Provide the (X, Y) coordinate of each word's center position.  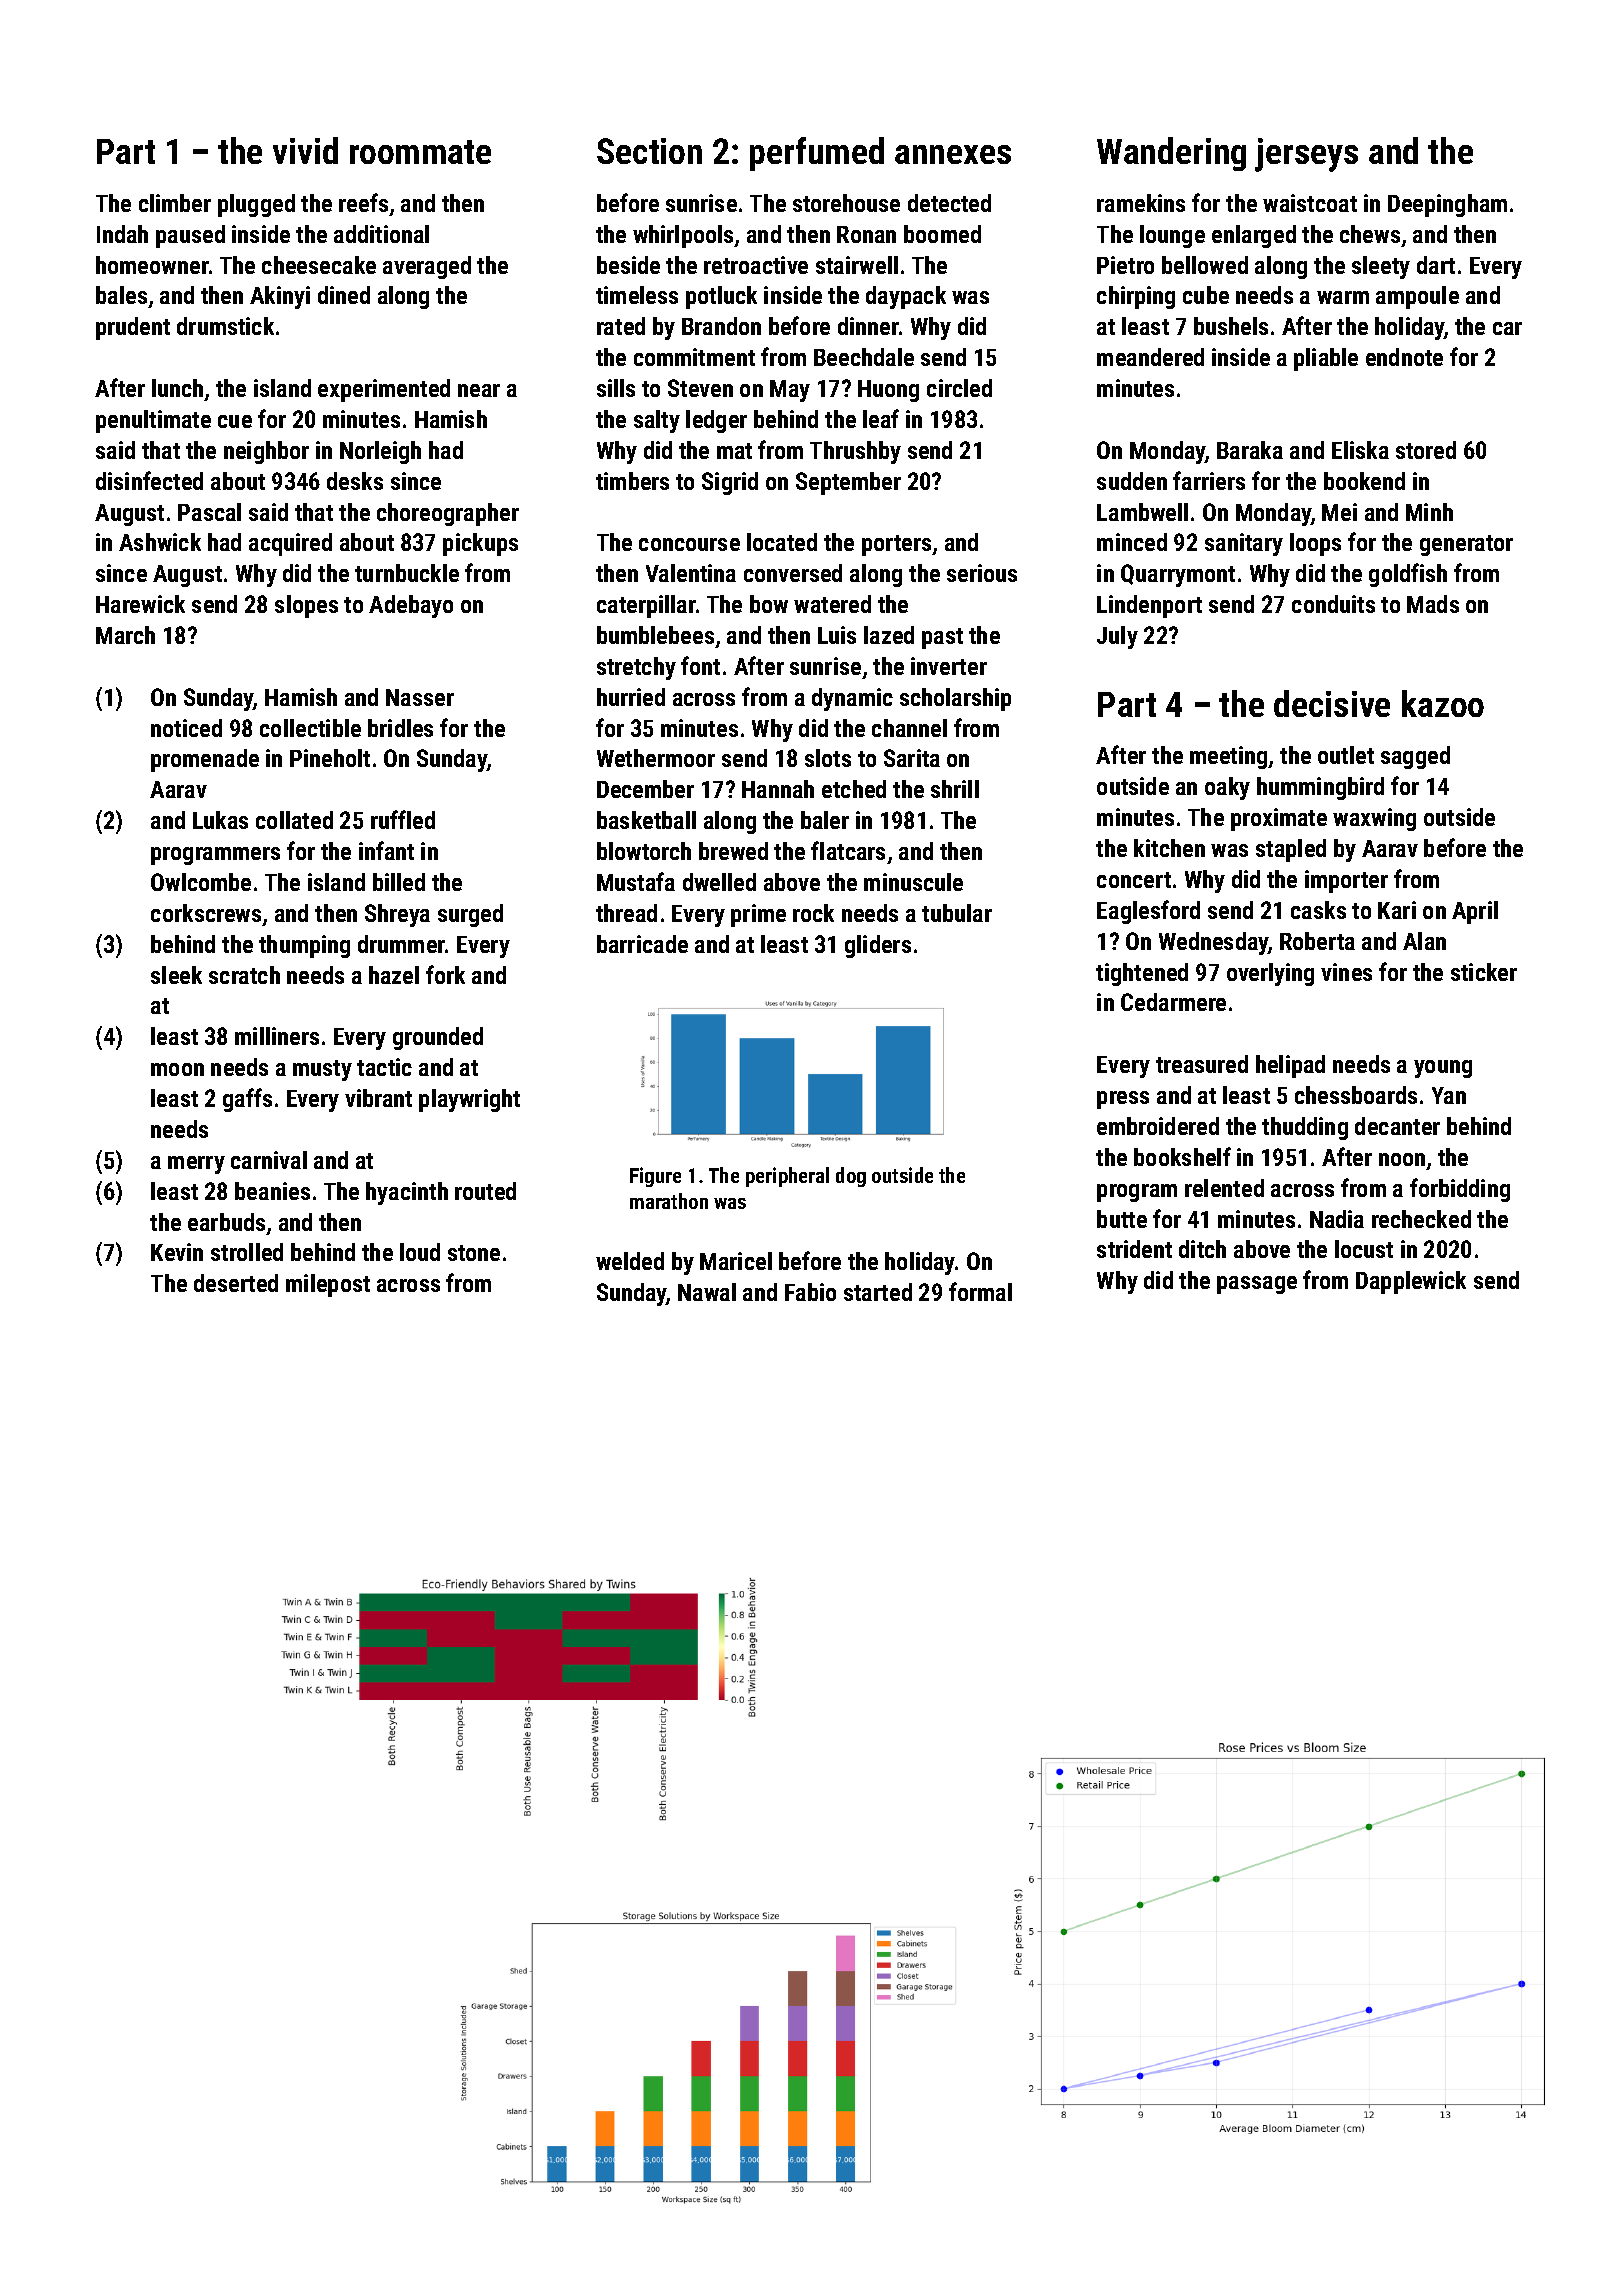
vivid (305, 150)
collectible (310, 728)
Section (649, 151)
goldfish (1408, 575)
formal (980, 1291)
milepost (328, 1285)
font (700, 665)
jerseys (1306, 155)
